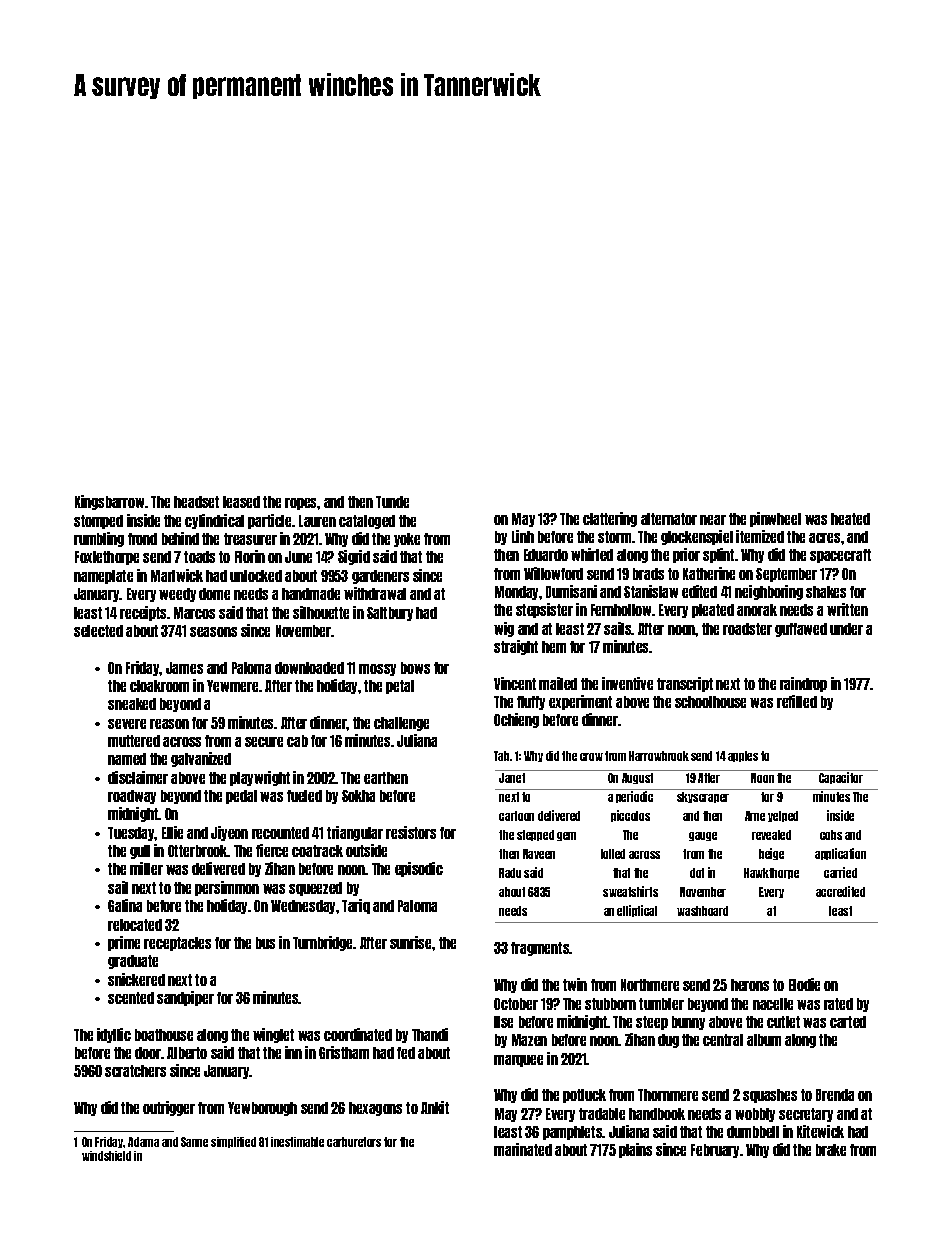 The width and height of the image is (952, 1233). What do you see at coordinates (109, 502) in the image?
I see `Kingsbarrow` at bounding box center [109, 502].
